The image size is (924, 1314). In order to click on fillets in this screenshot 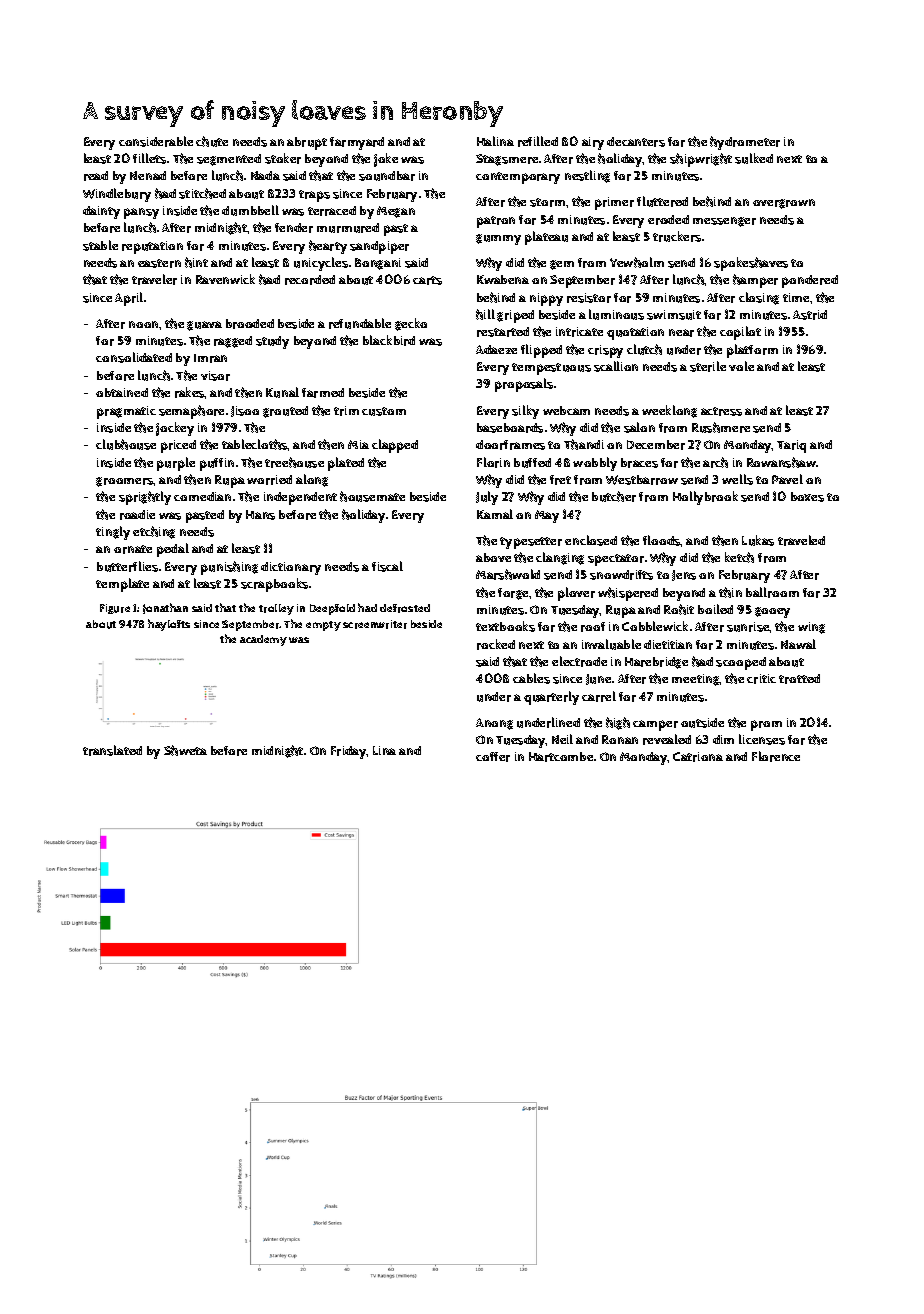, I will do `click(149, 158)`.
